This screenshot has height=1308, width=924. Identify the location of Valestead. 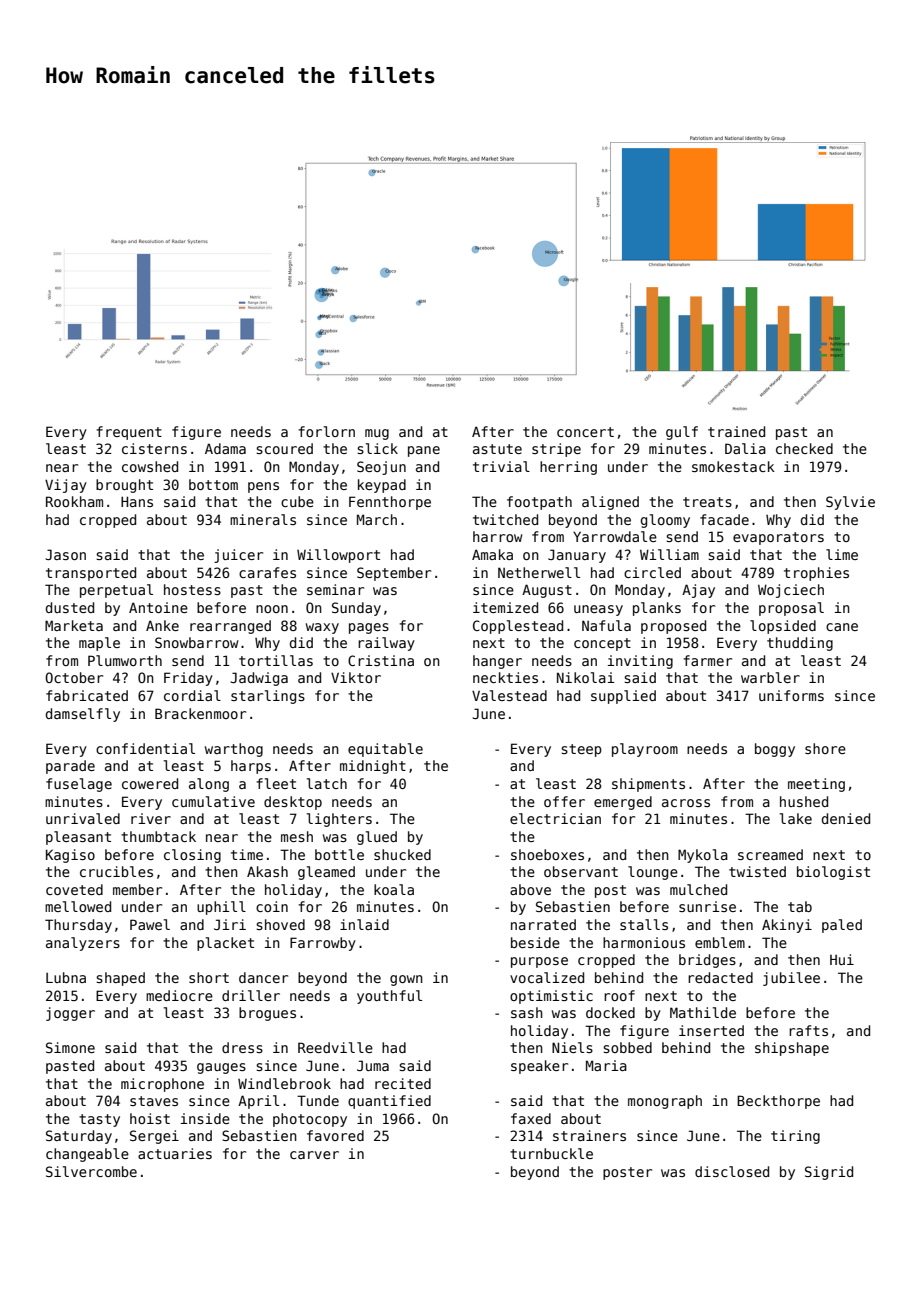
(509, 695).
